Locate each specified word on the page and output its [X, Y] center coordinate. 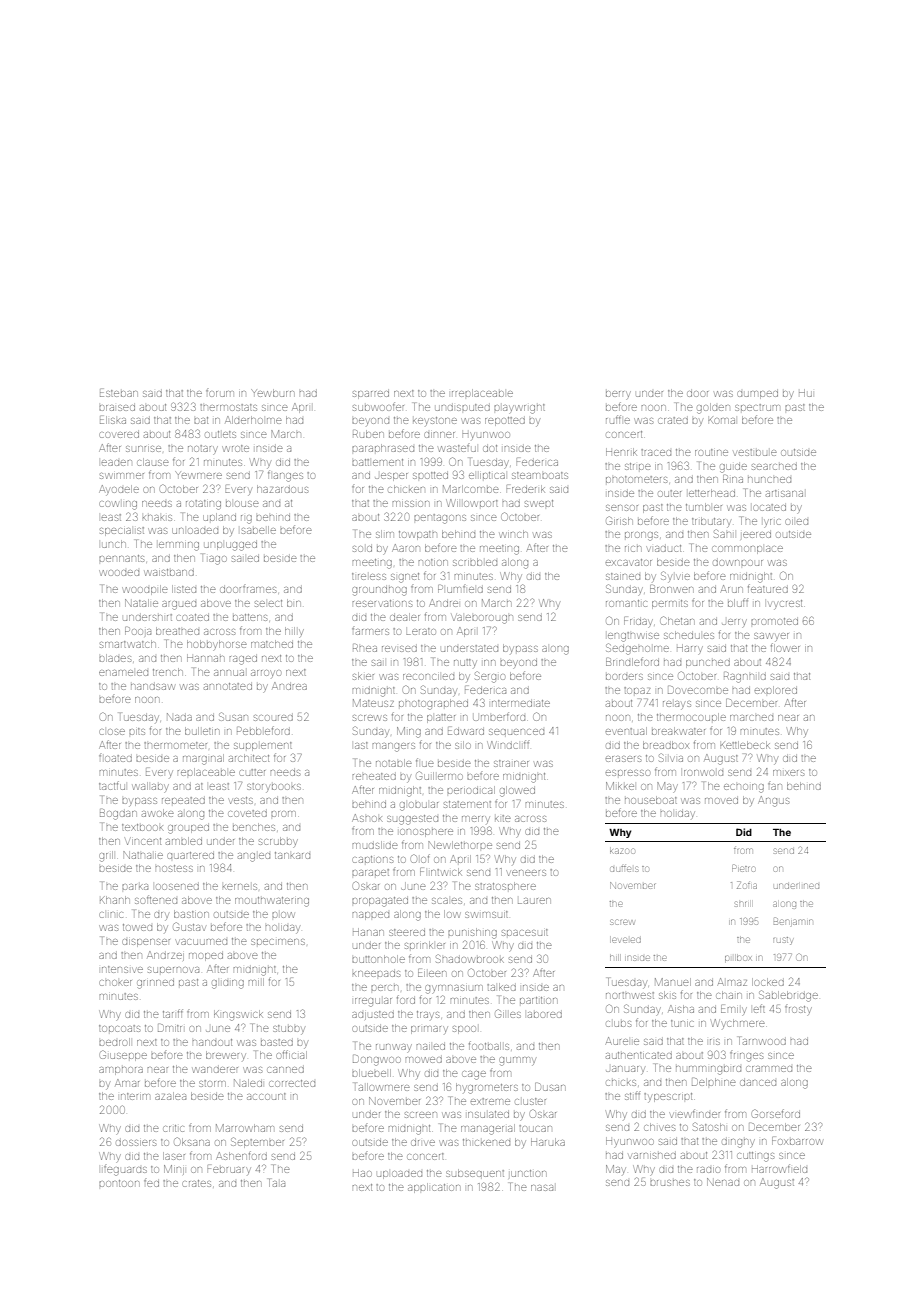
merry [476, 819]
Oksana [192, 1141]
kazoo [622, 851]
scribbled [475, 562]
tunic [682, 1023]
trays [428, 1015]
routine [711, 452]
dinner [439, 435]
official [291, 1054]
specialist [122, 531]
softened [156, 899]
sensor [622, 508]
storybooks [274, 787]
